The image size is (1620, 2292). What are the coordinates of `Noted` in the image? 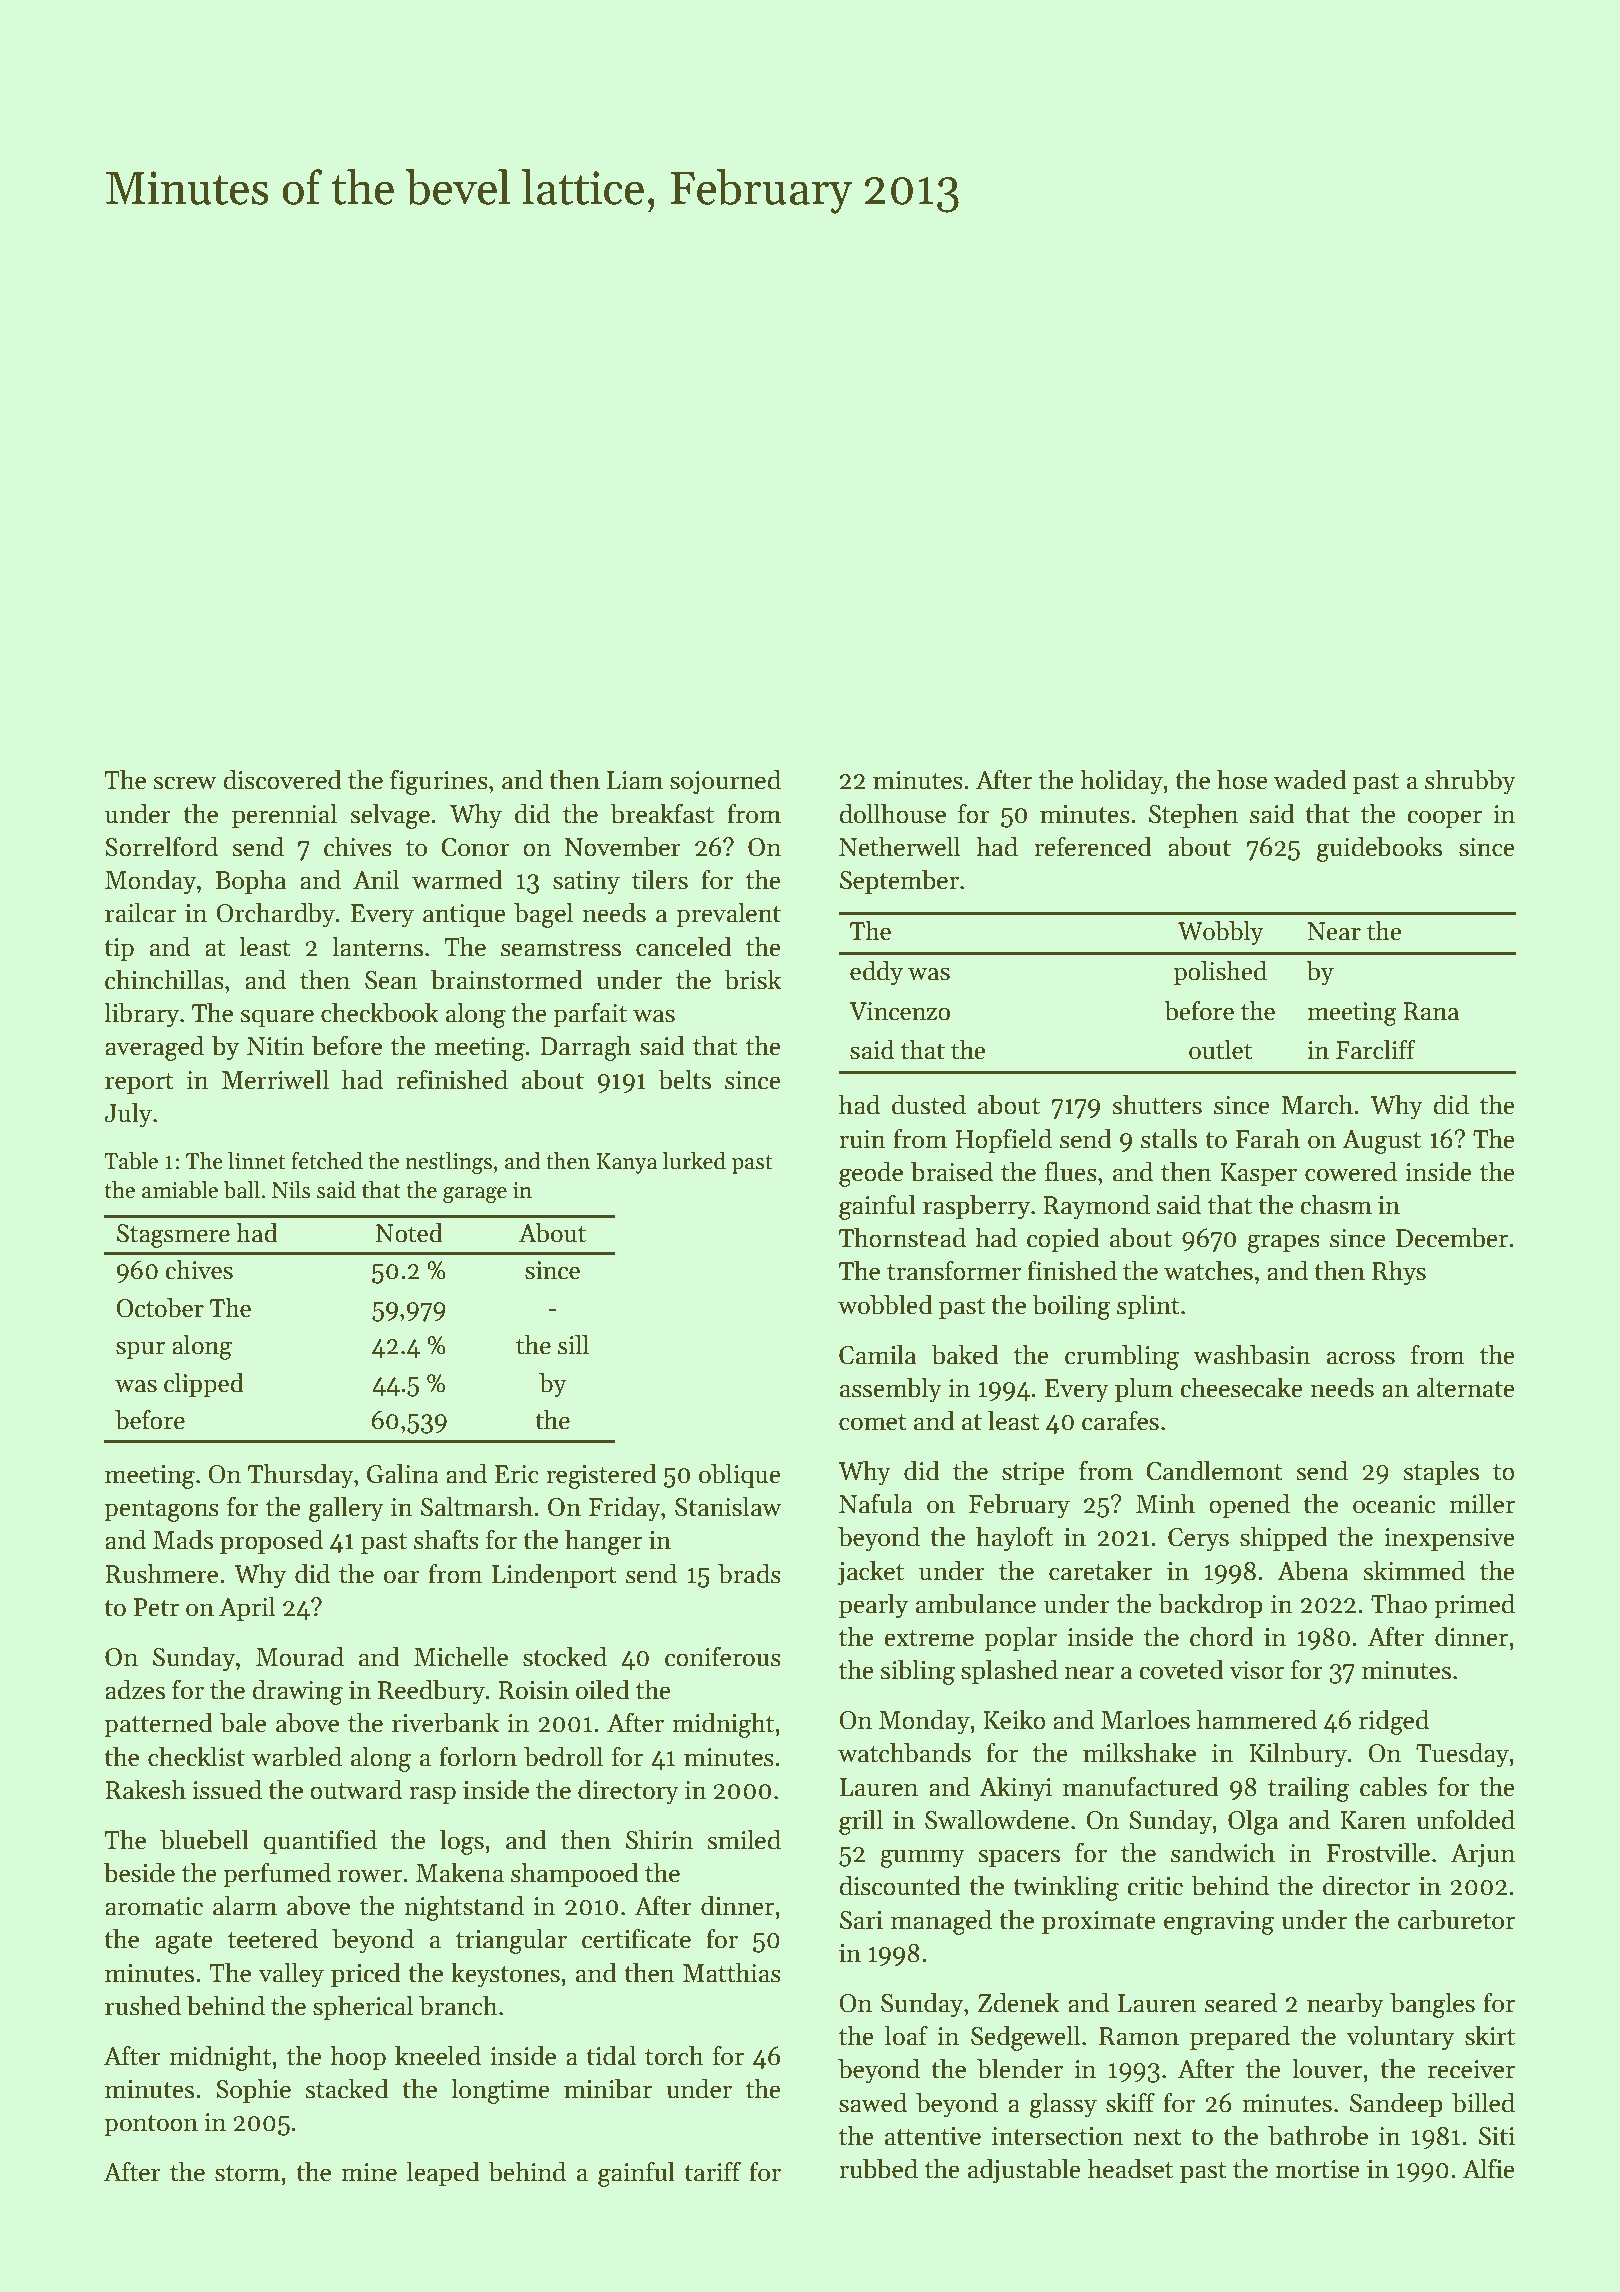 It's located at (409, 1233).
